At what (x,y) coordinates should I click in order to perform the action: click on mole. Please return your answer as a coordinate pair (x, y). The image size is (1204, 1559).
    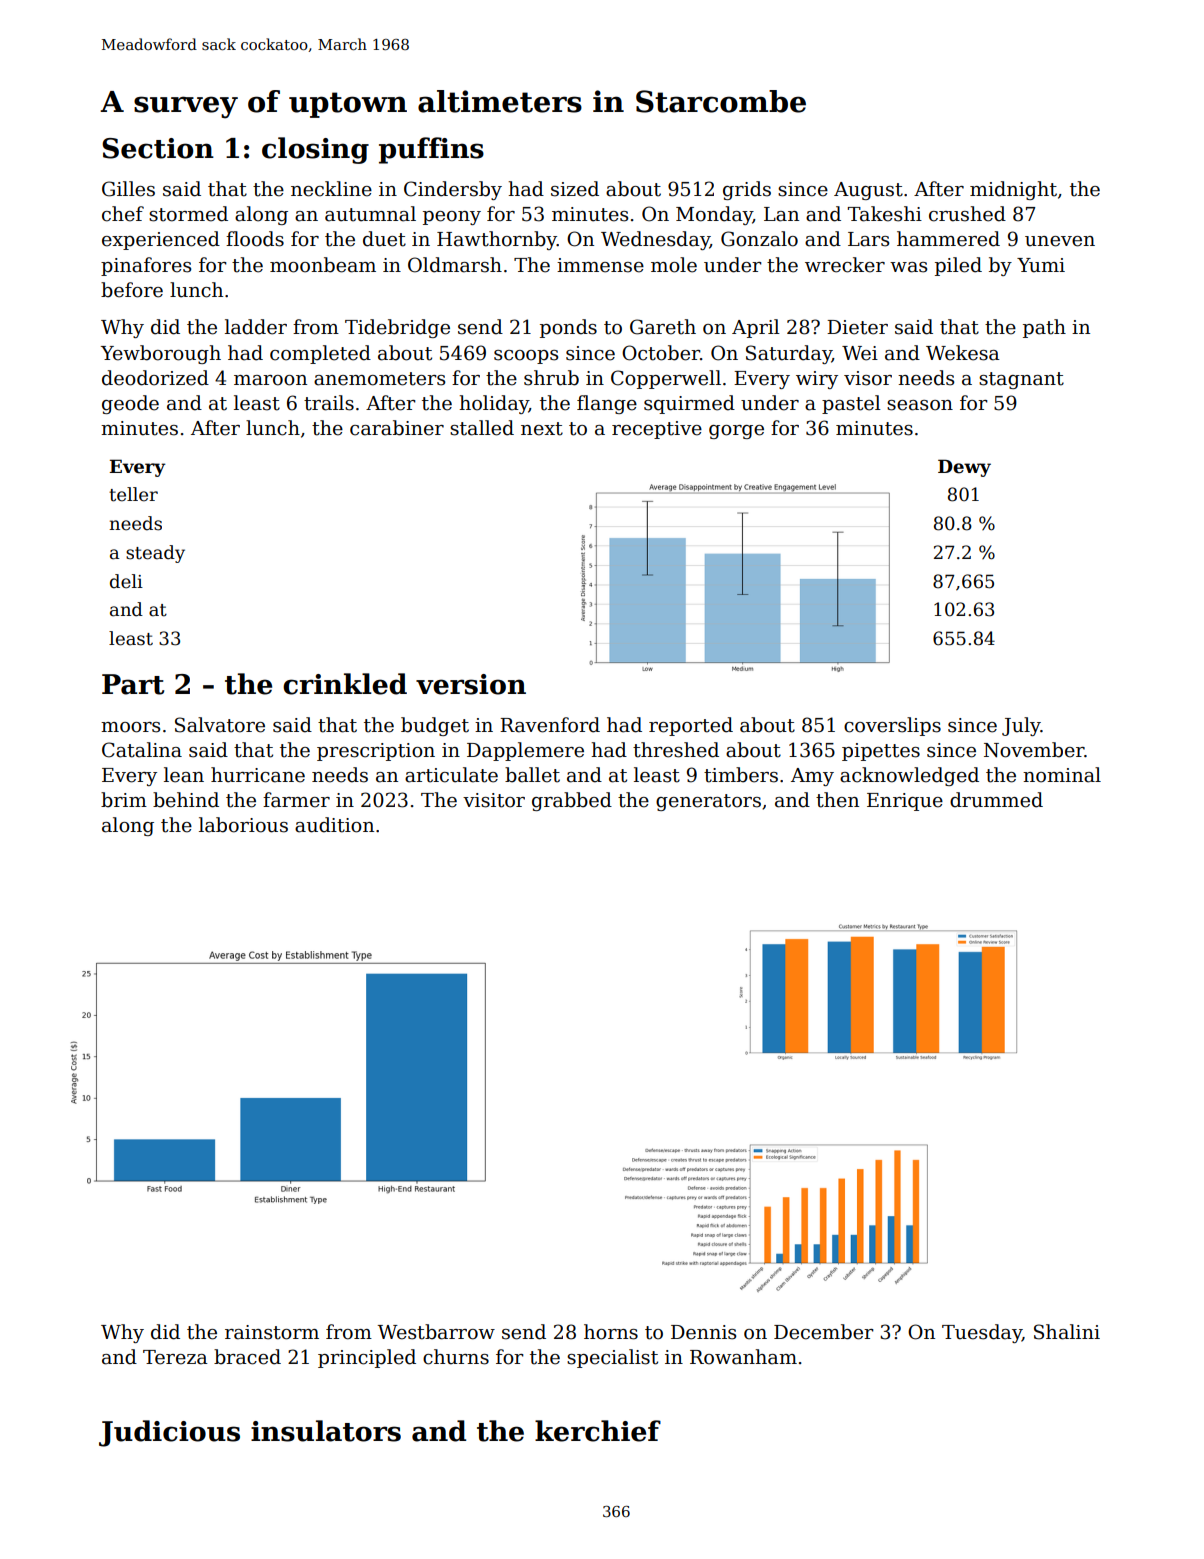
    Looking at the image, I should click on (674, 265).
